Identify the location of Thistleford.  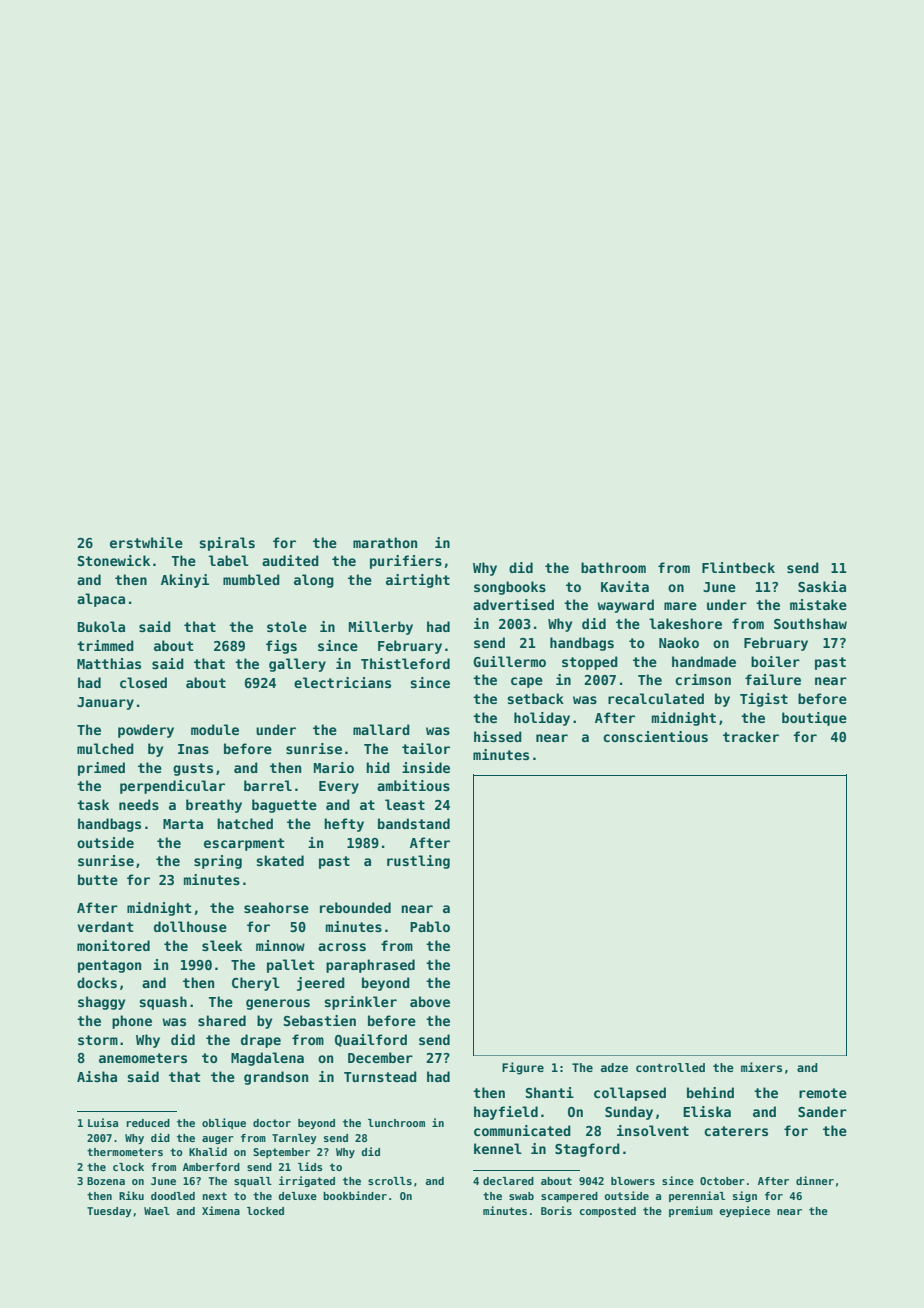
(405, 663).
